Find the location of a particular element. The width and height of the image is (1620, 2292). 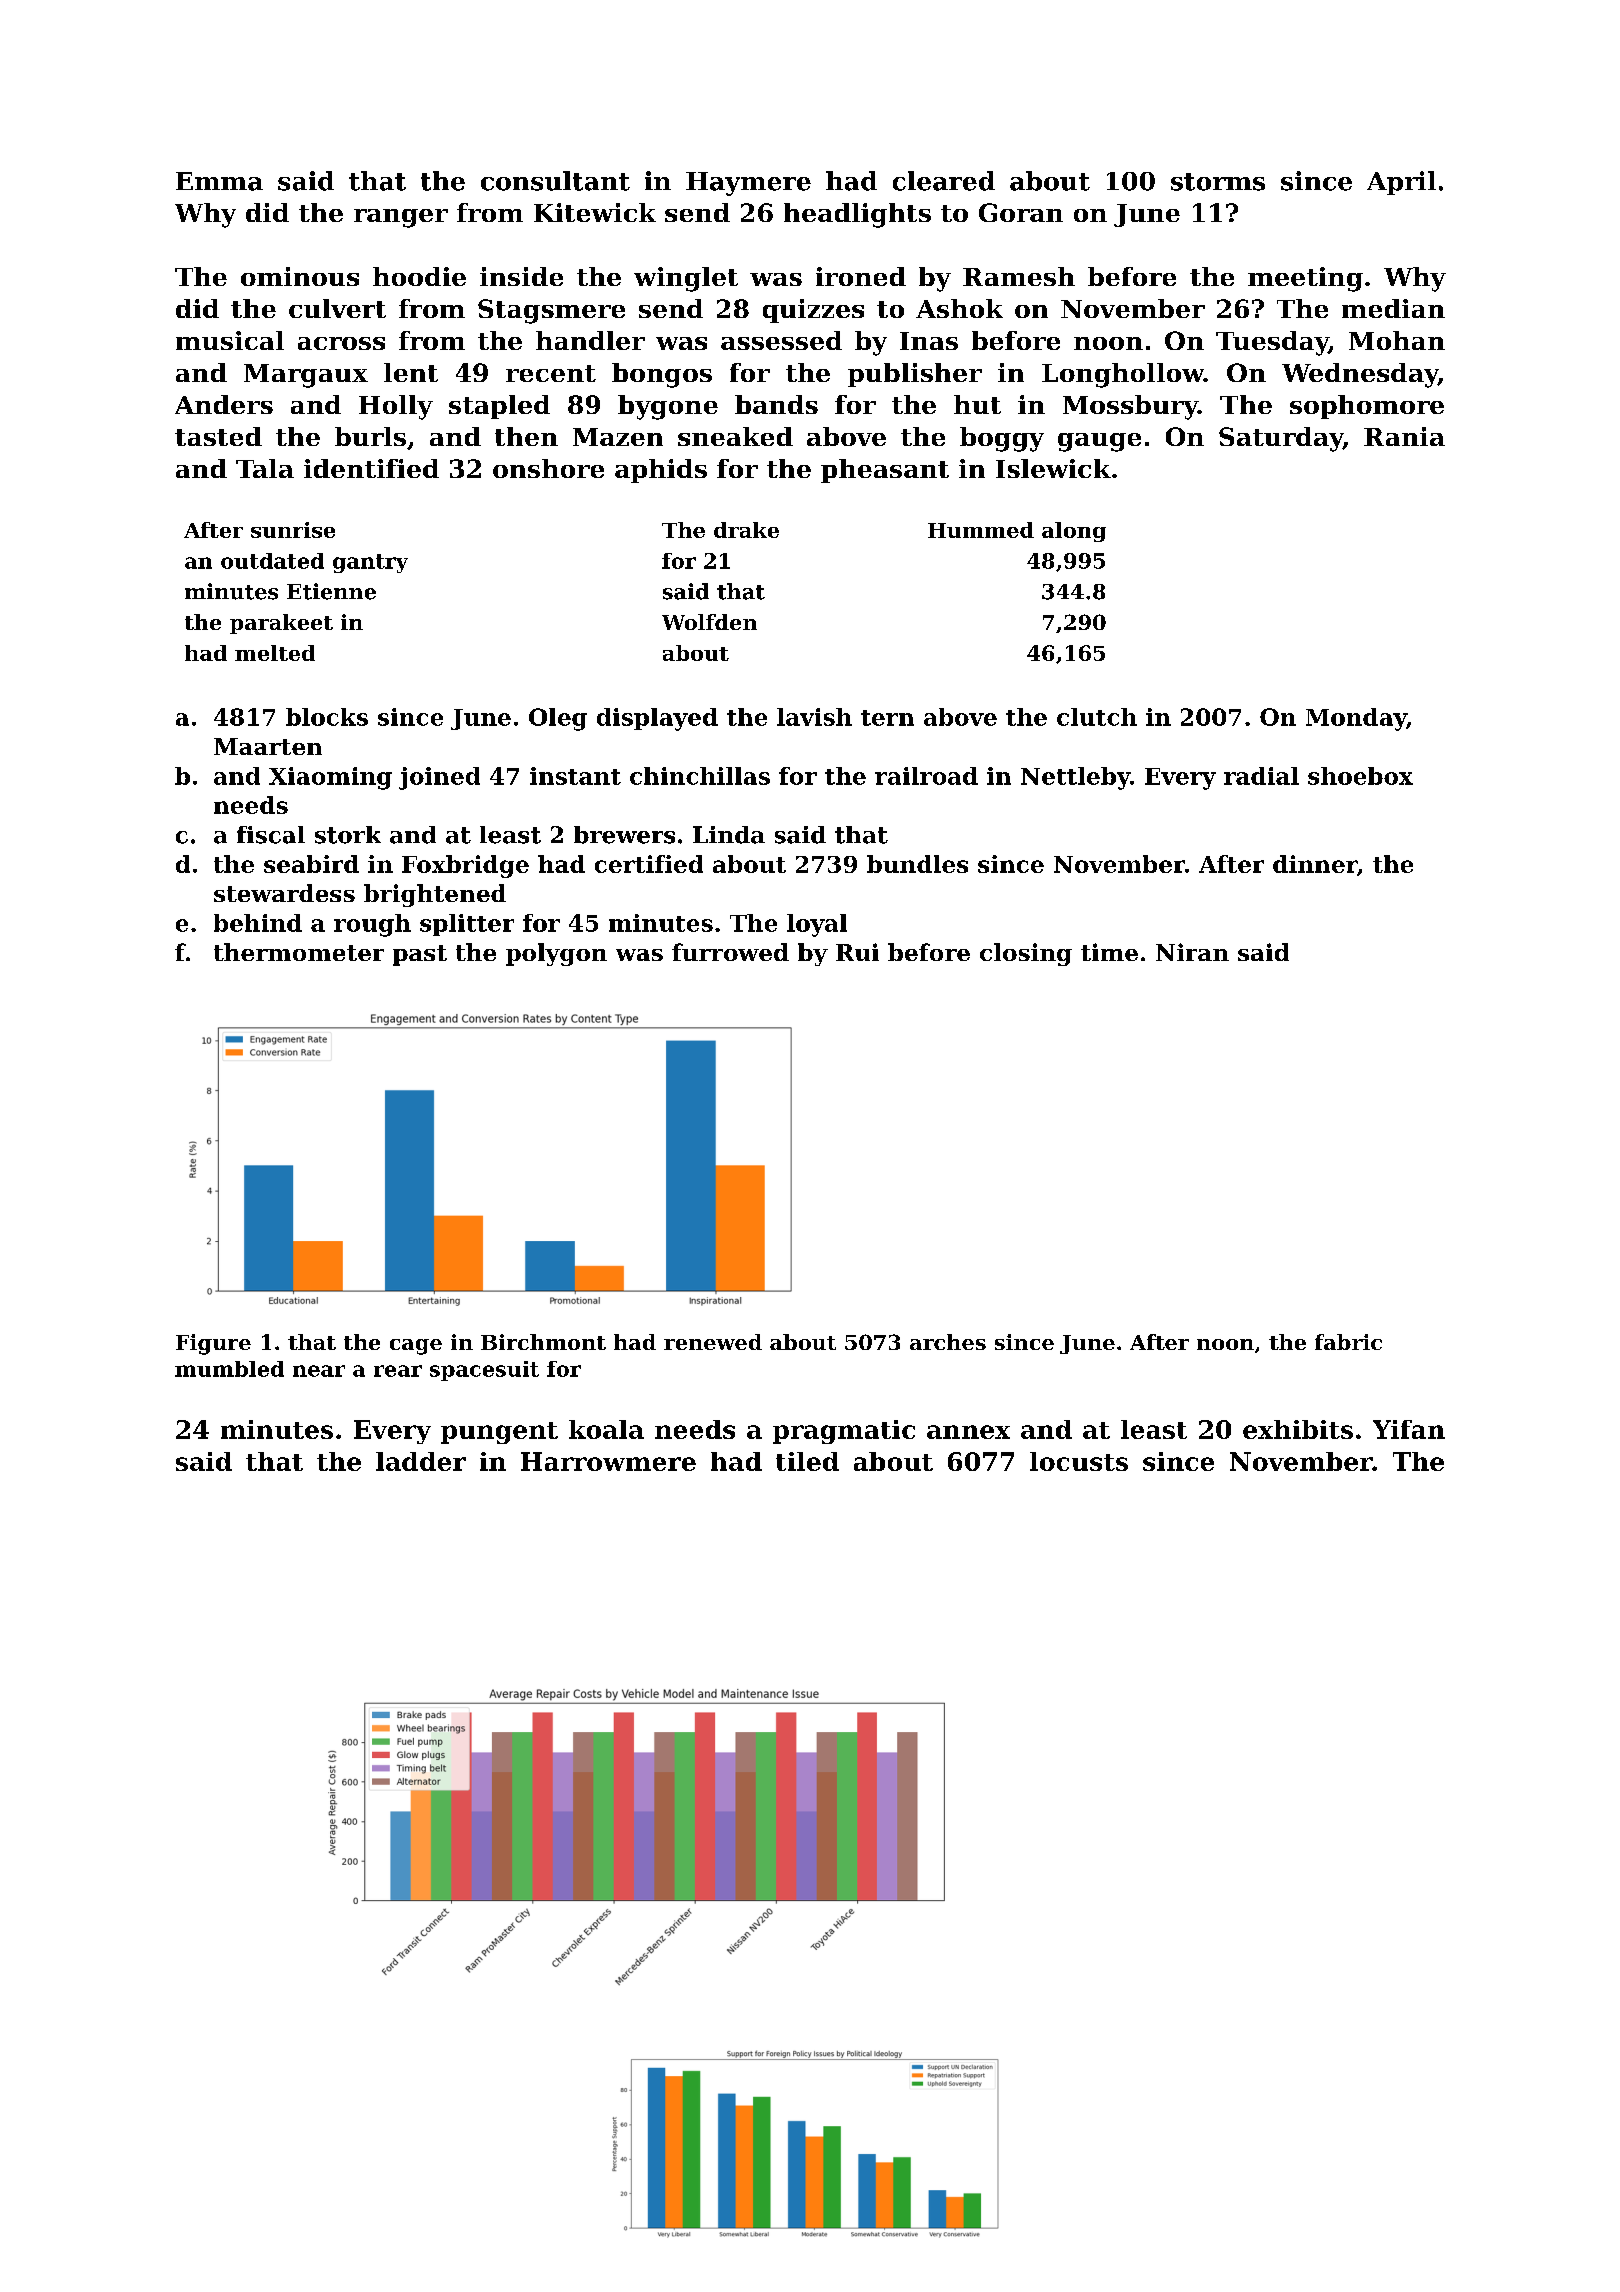

radial is located at coordinates (1261, 776).
